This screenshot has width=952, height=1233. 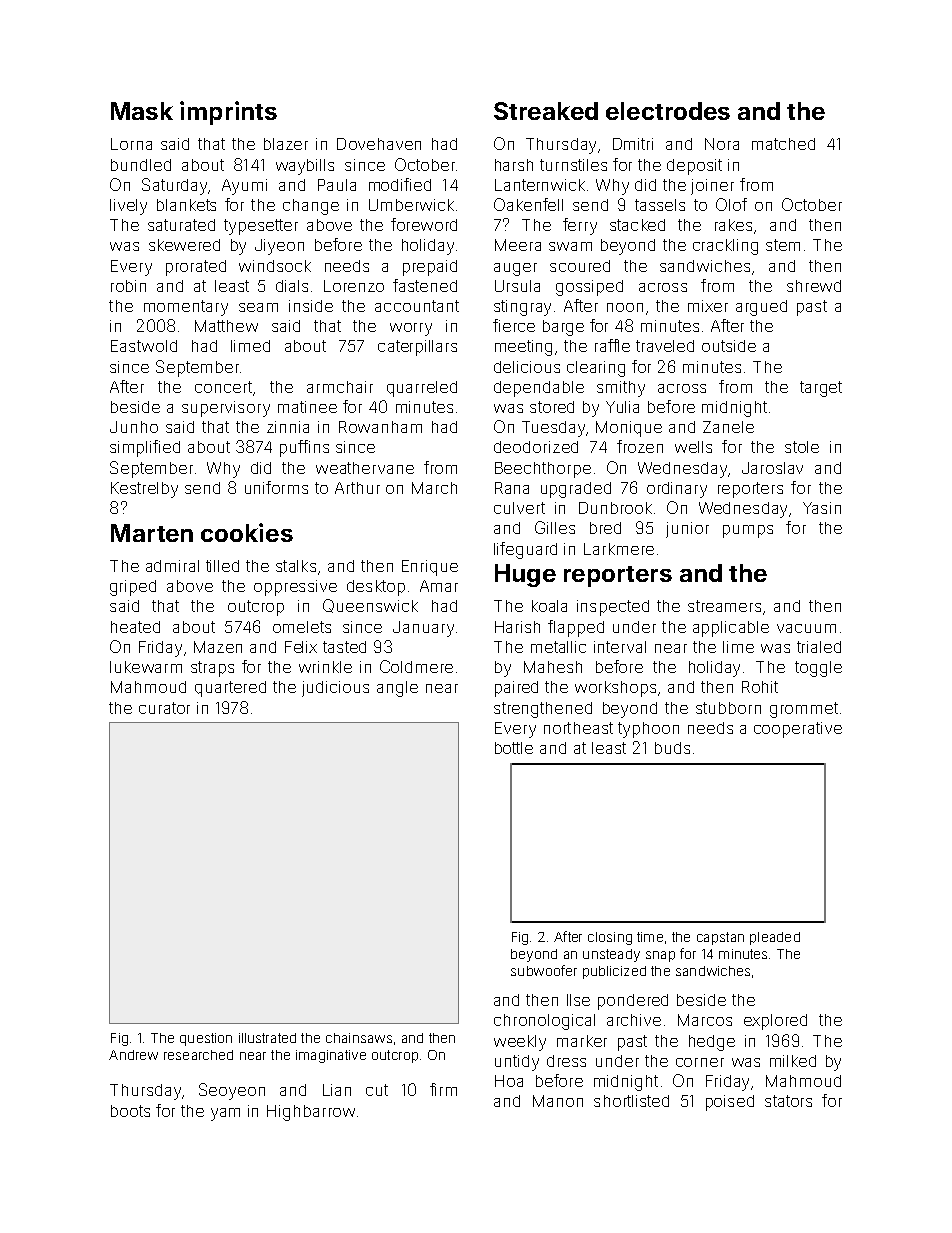 I want to click on Dovehaven, so click(x=379, y=144).
